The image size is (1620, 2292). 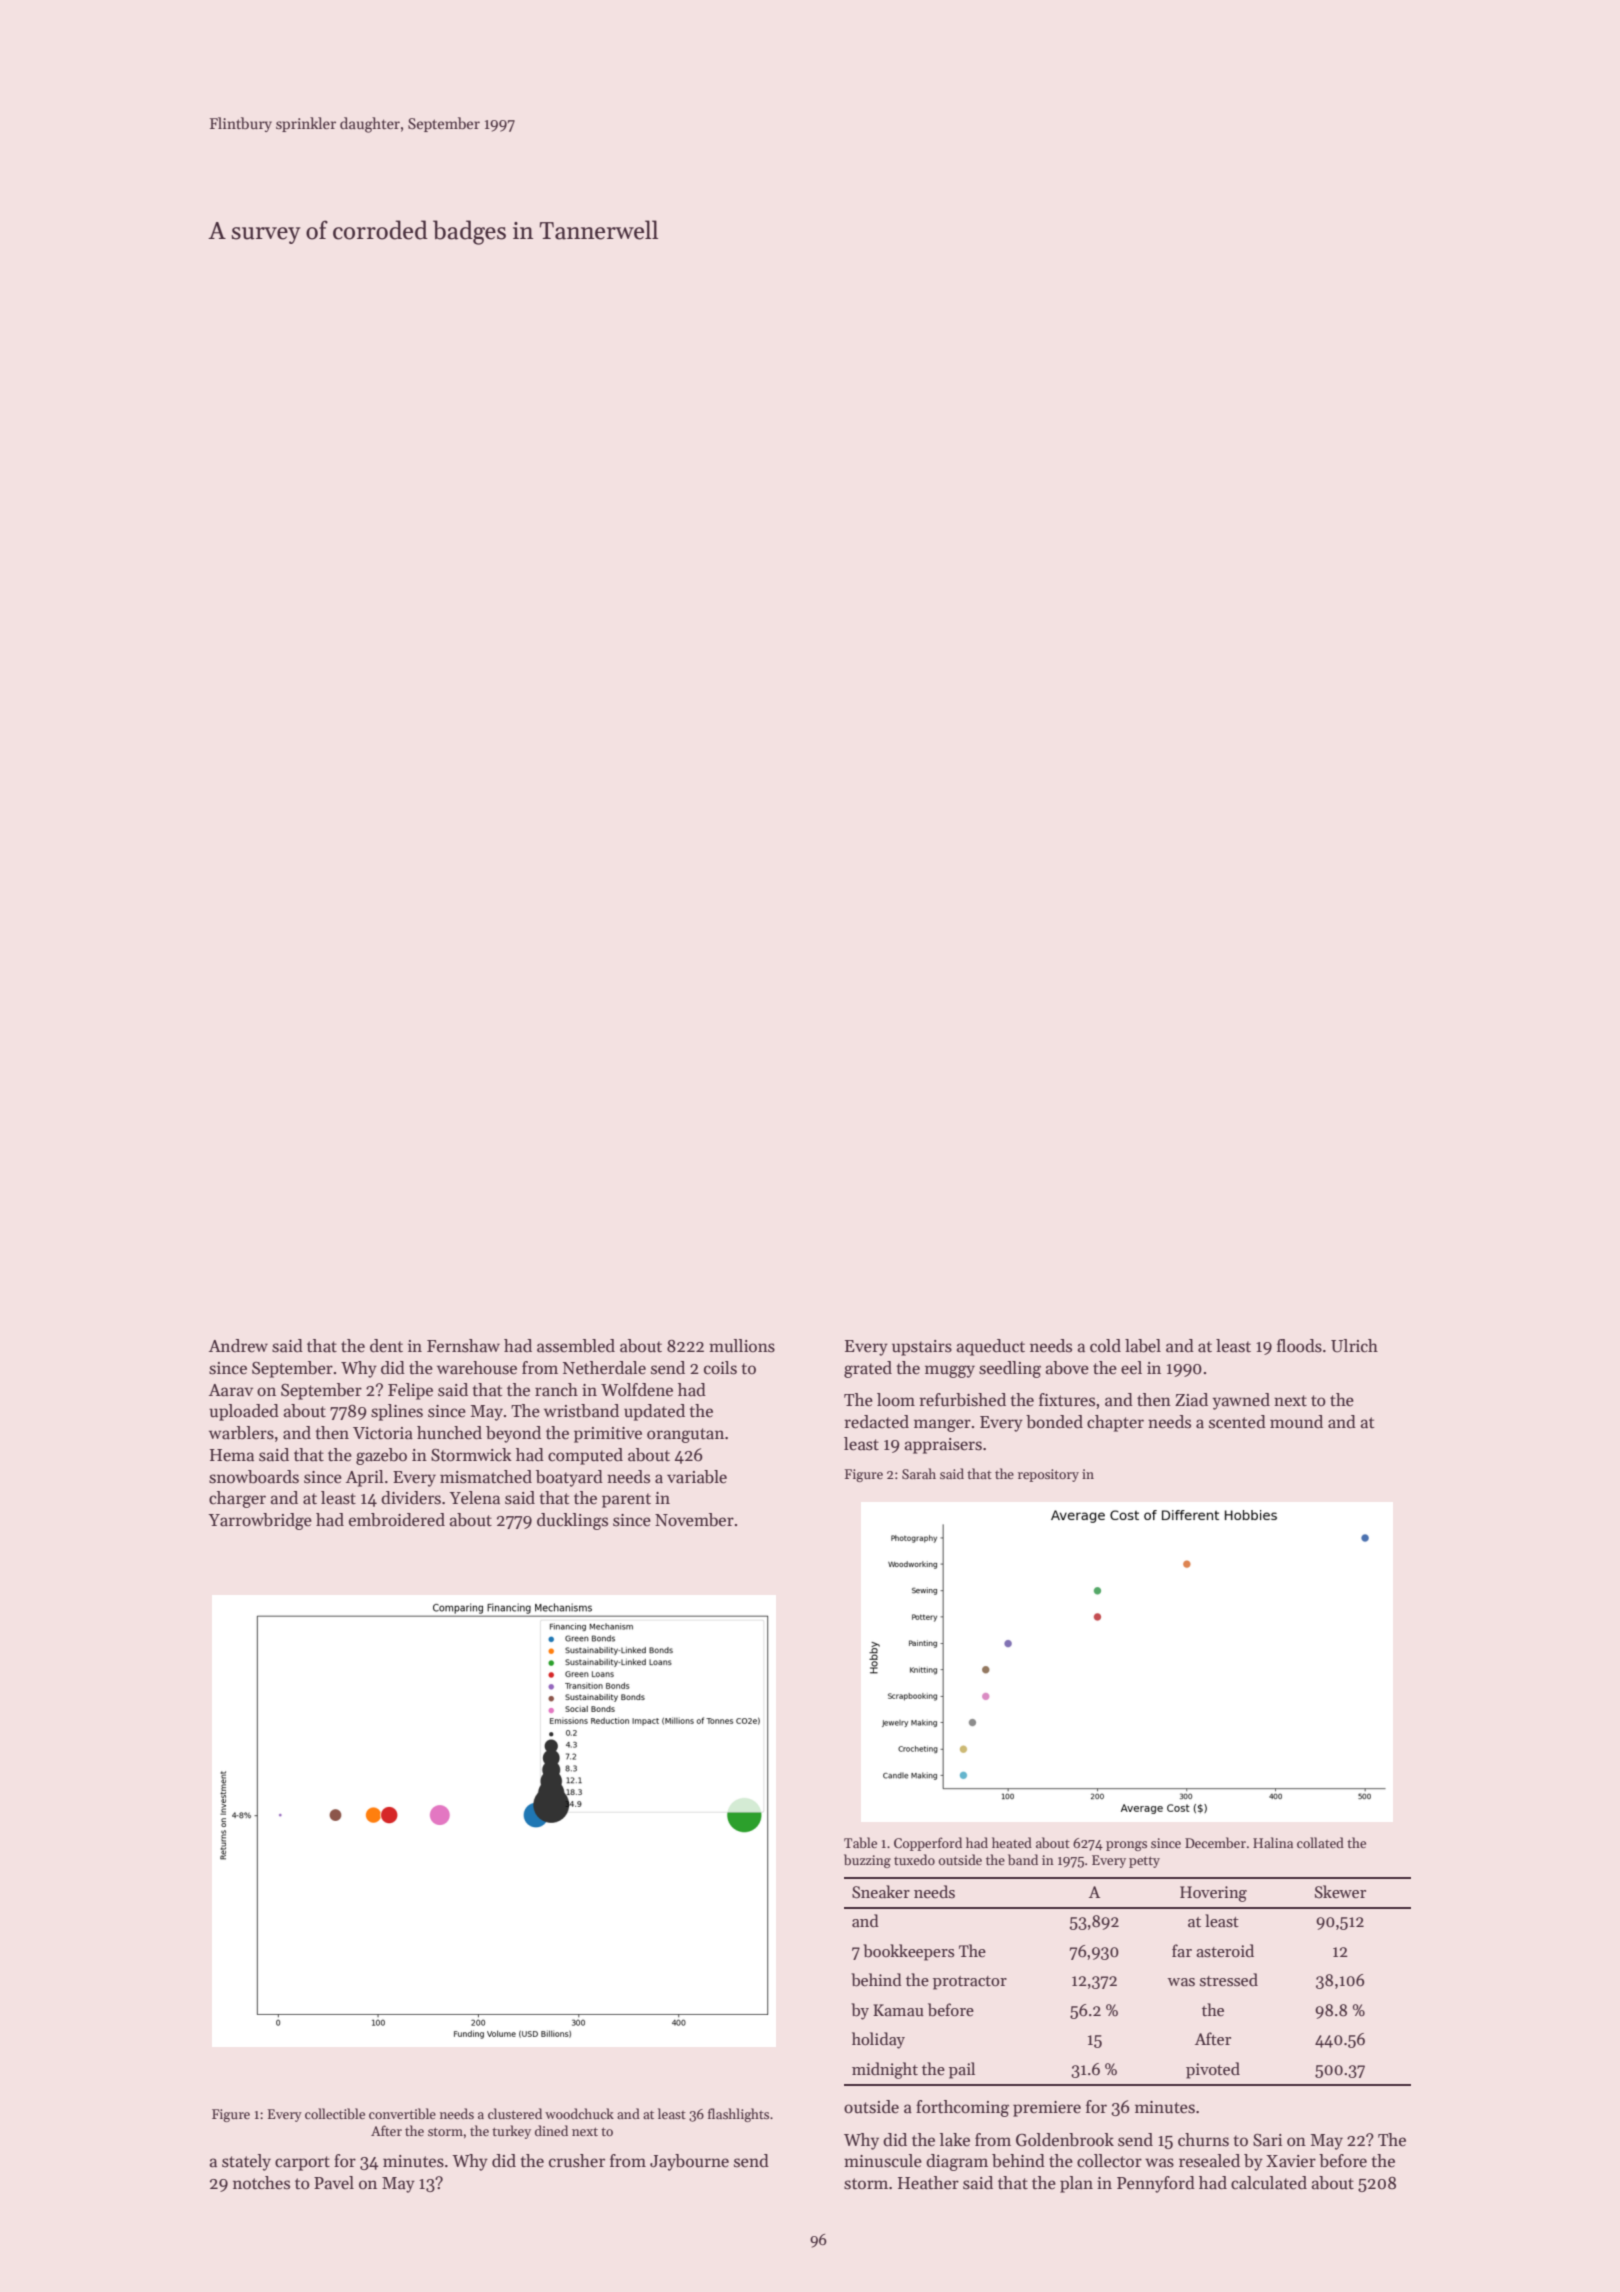 I want to click on far, so click(x=1182, y=1950).
